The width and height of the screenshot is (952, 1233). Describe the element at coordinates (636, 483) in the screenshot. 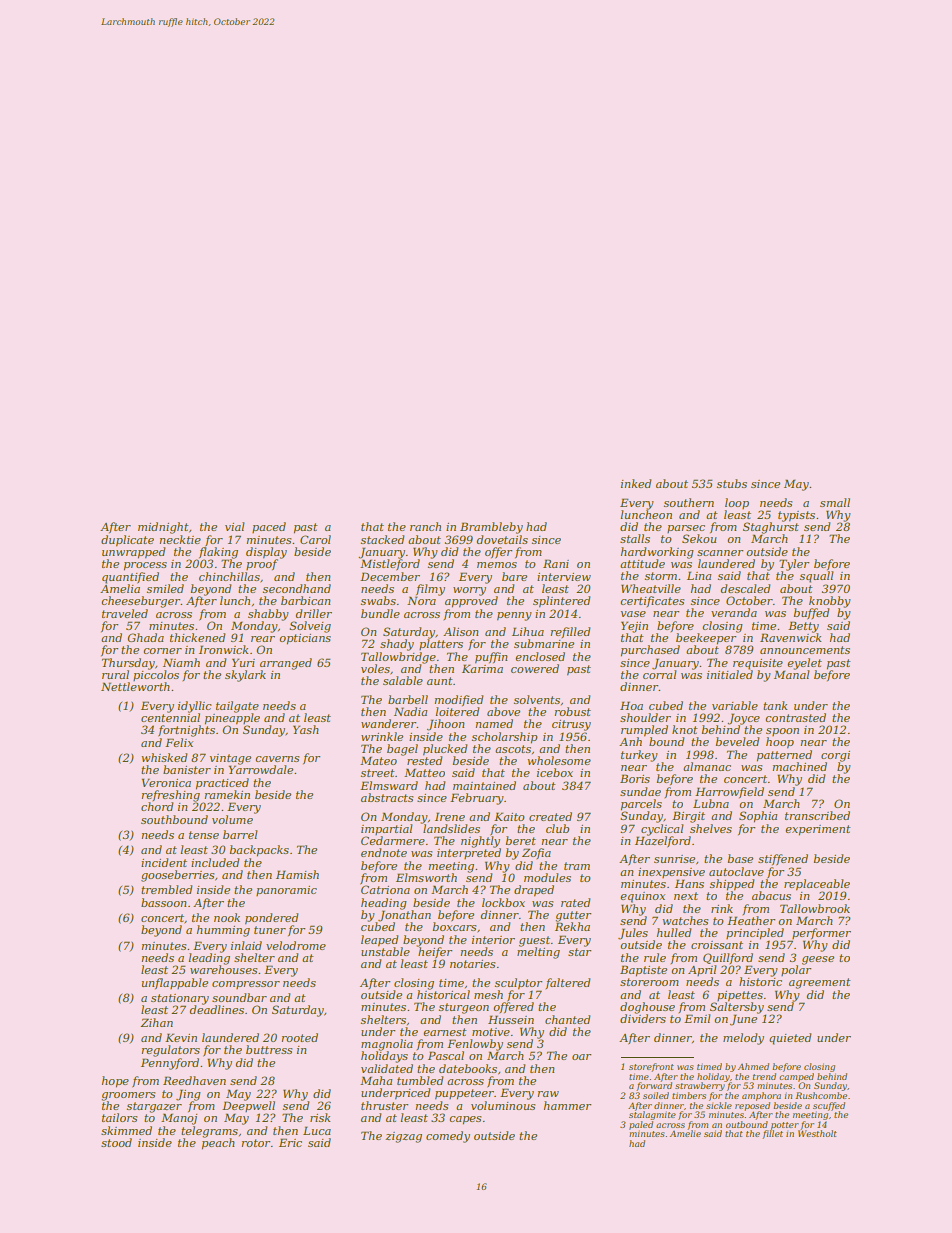

I see `inked` at that location.
